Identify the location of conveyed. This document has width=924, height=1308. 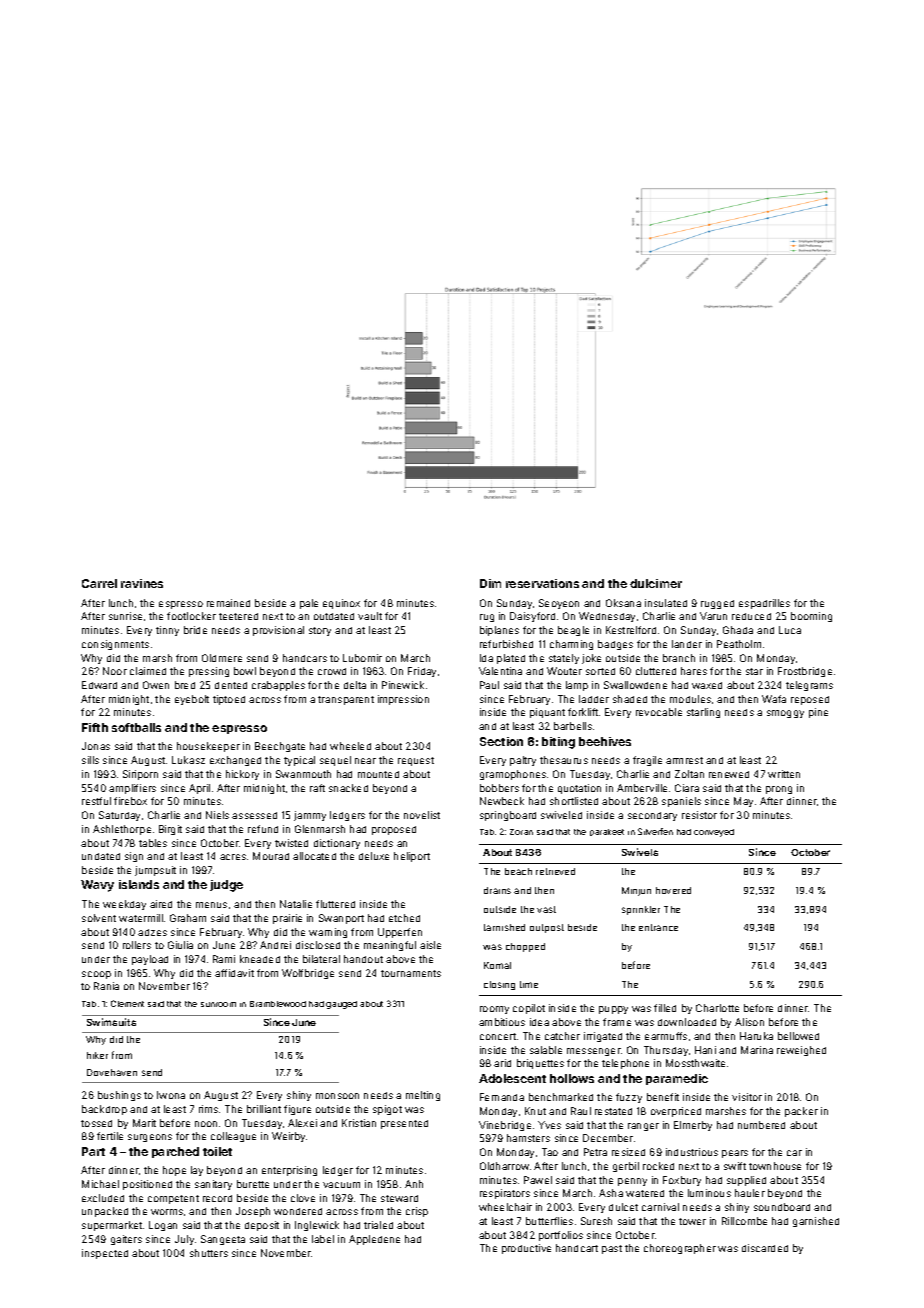
(714, 833).
